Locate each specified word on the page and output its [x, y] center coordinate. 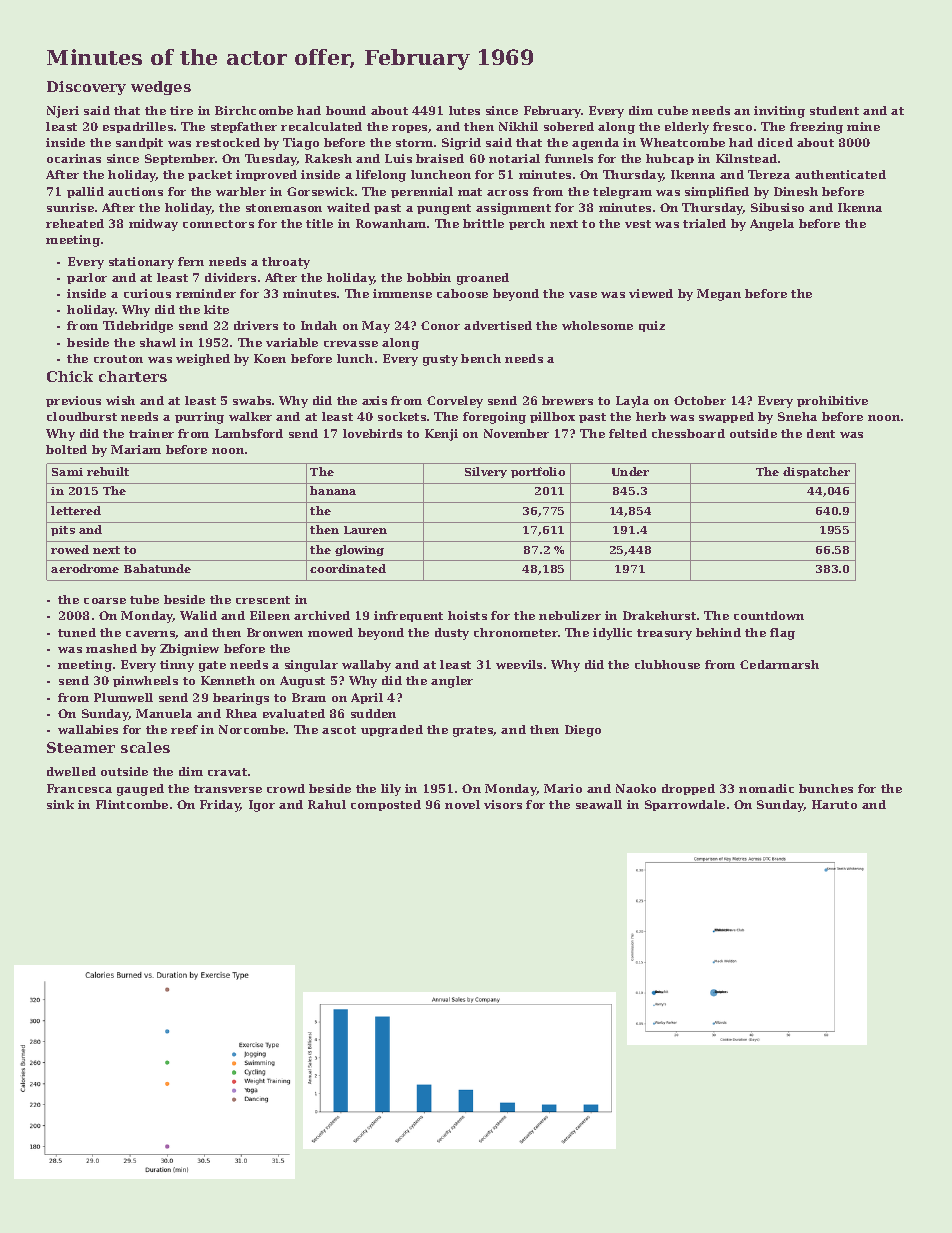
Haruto [834, 804]
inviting [779, 112]
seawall [599, 804]
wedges [161, 88]
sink [60, 804]
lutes [464, 110]
